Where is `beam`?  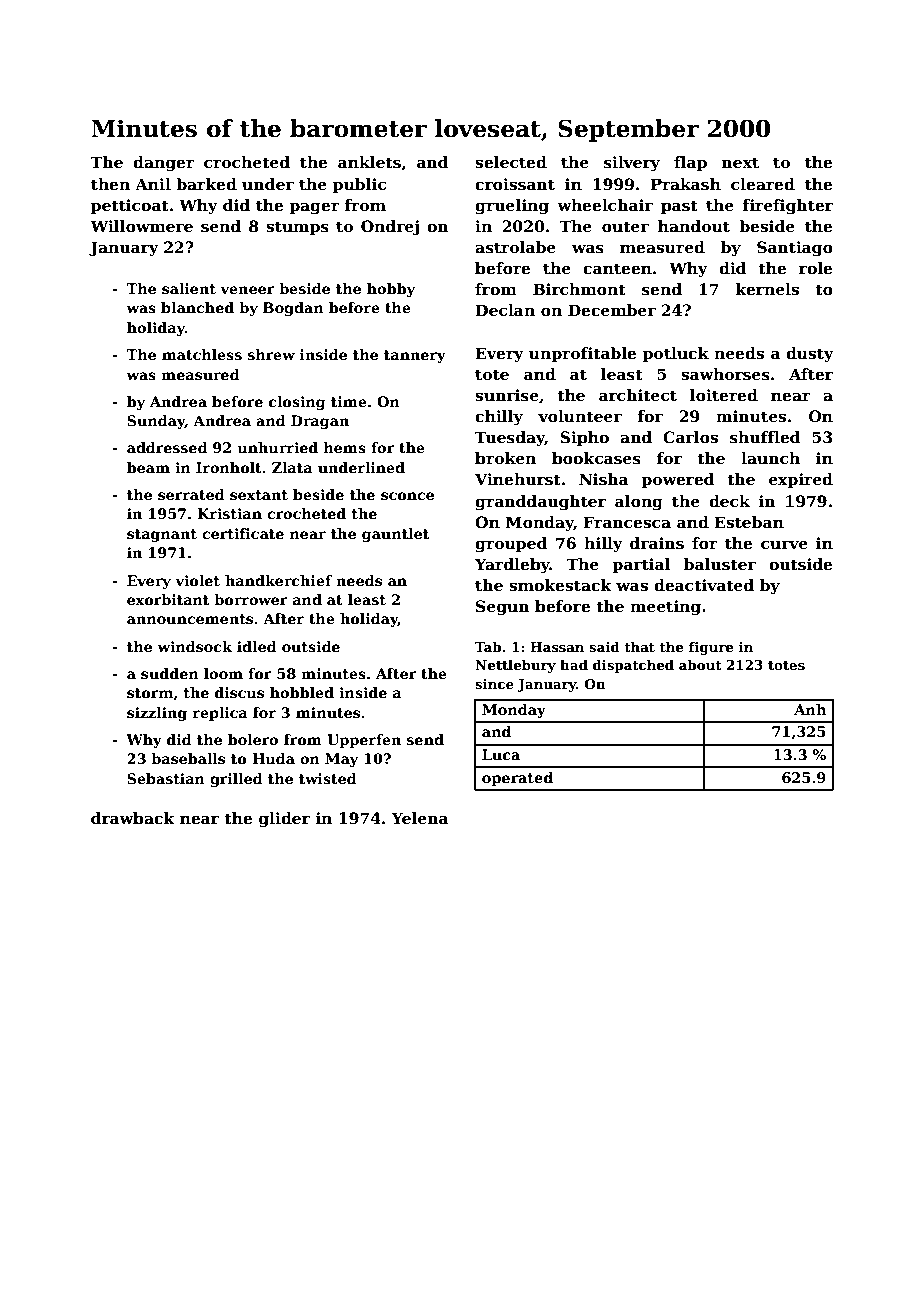 beam is located at coordinates (148, 467).
